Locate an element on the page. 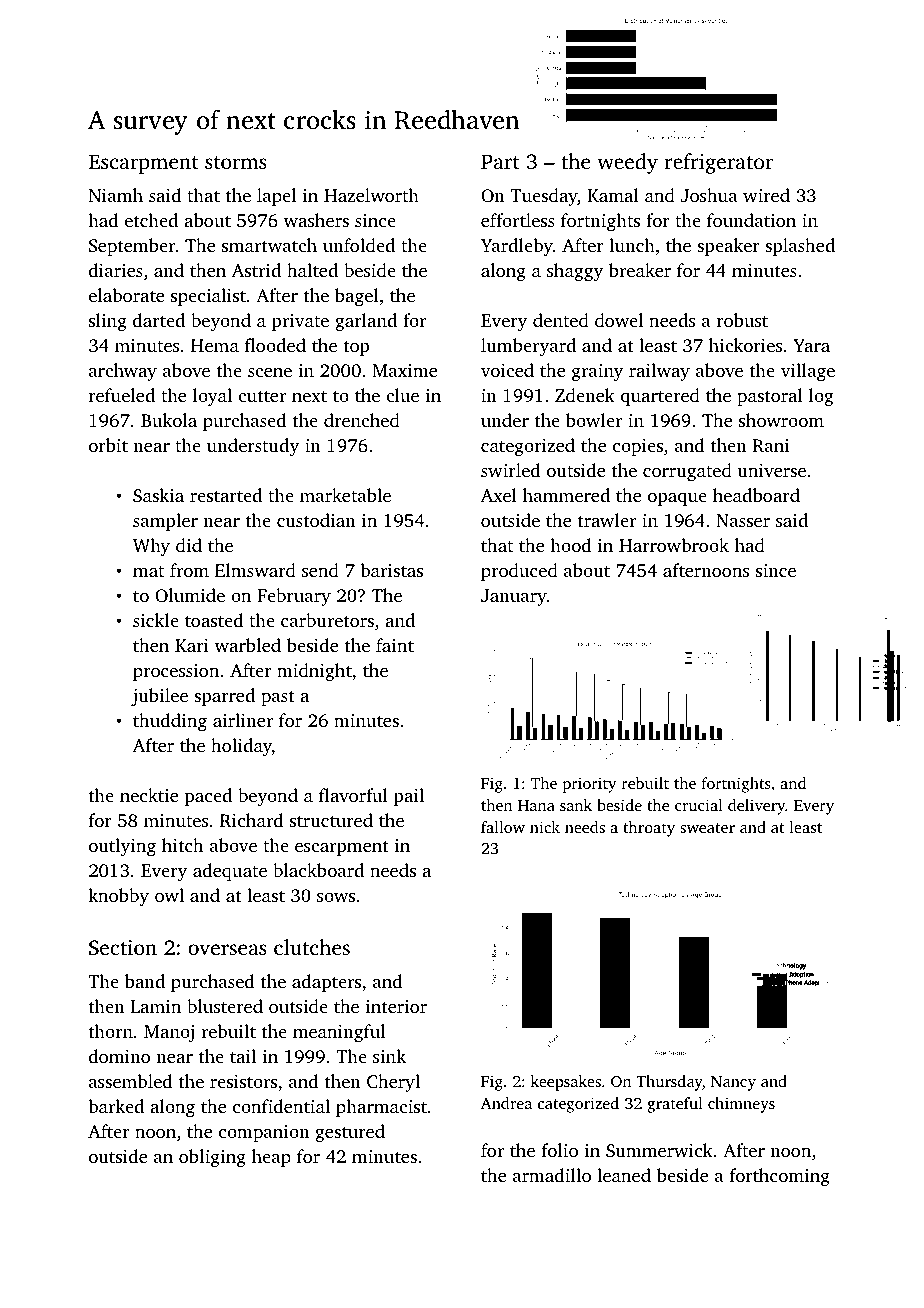 The width and height of the document is (924, 1308). Axel is located at coordinates (499, 495).
